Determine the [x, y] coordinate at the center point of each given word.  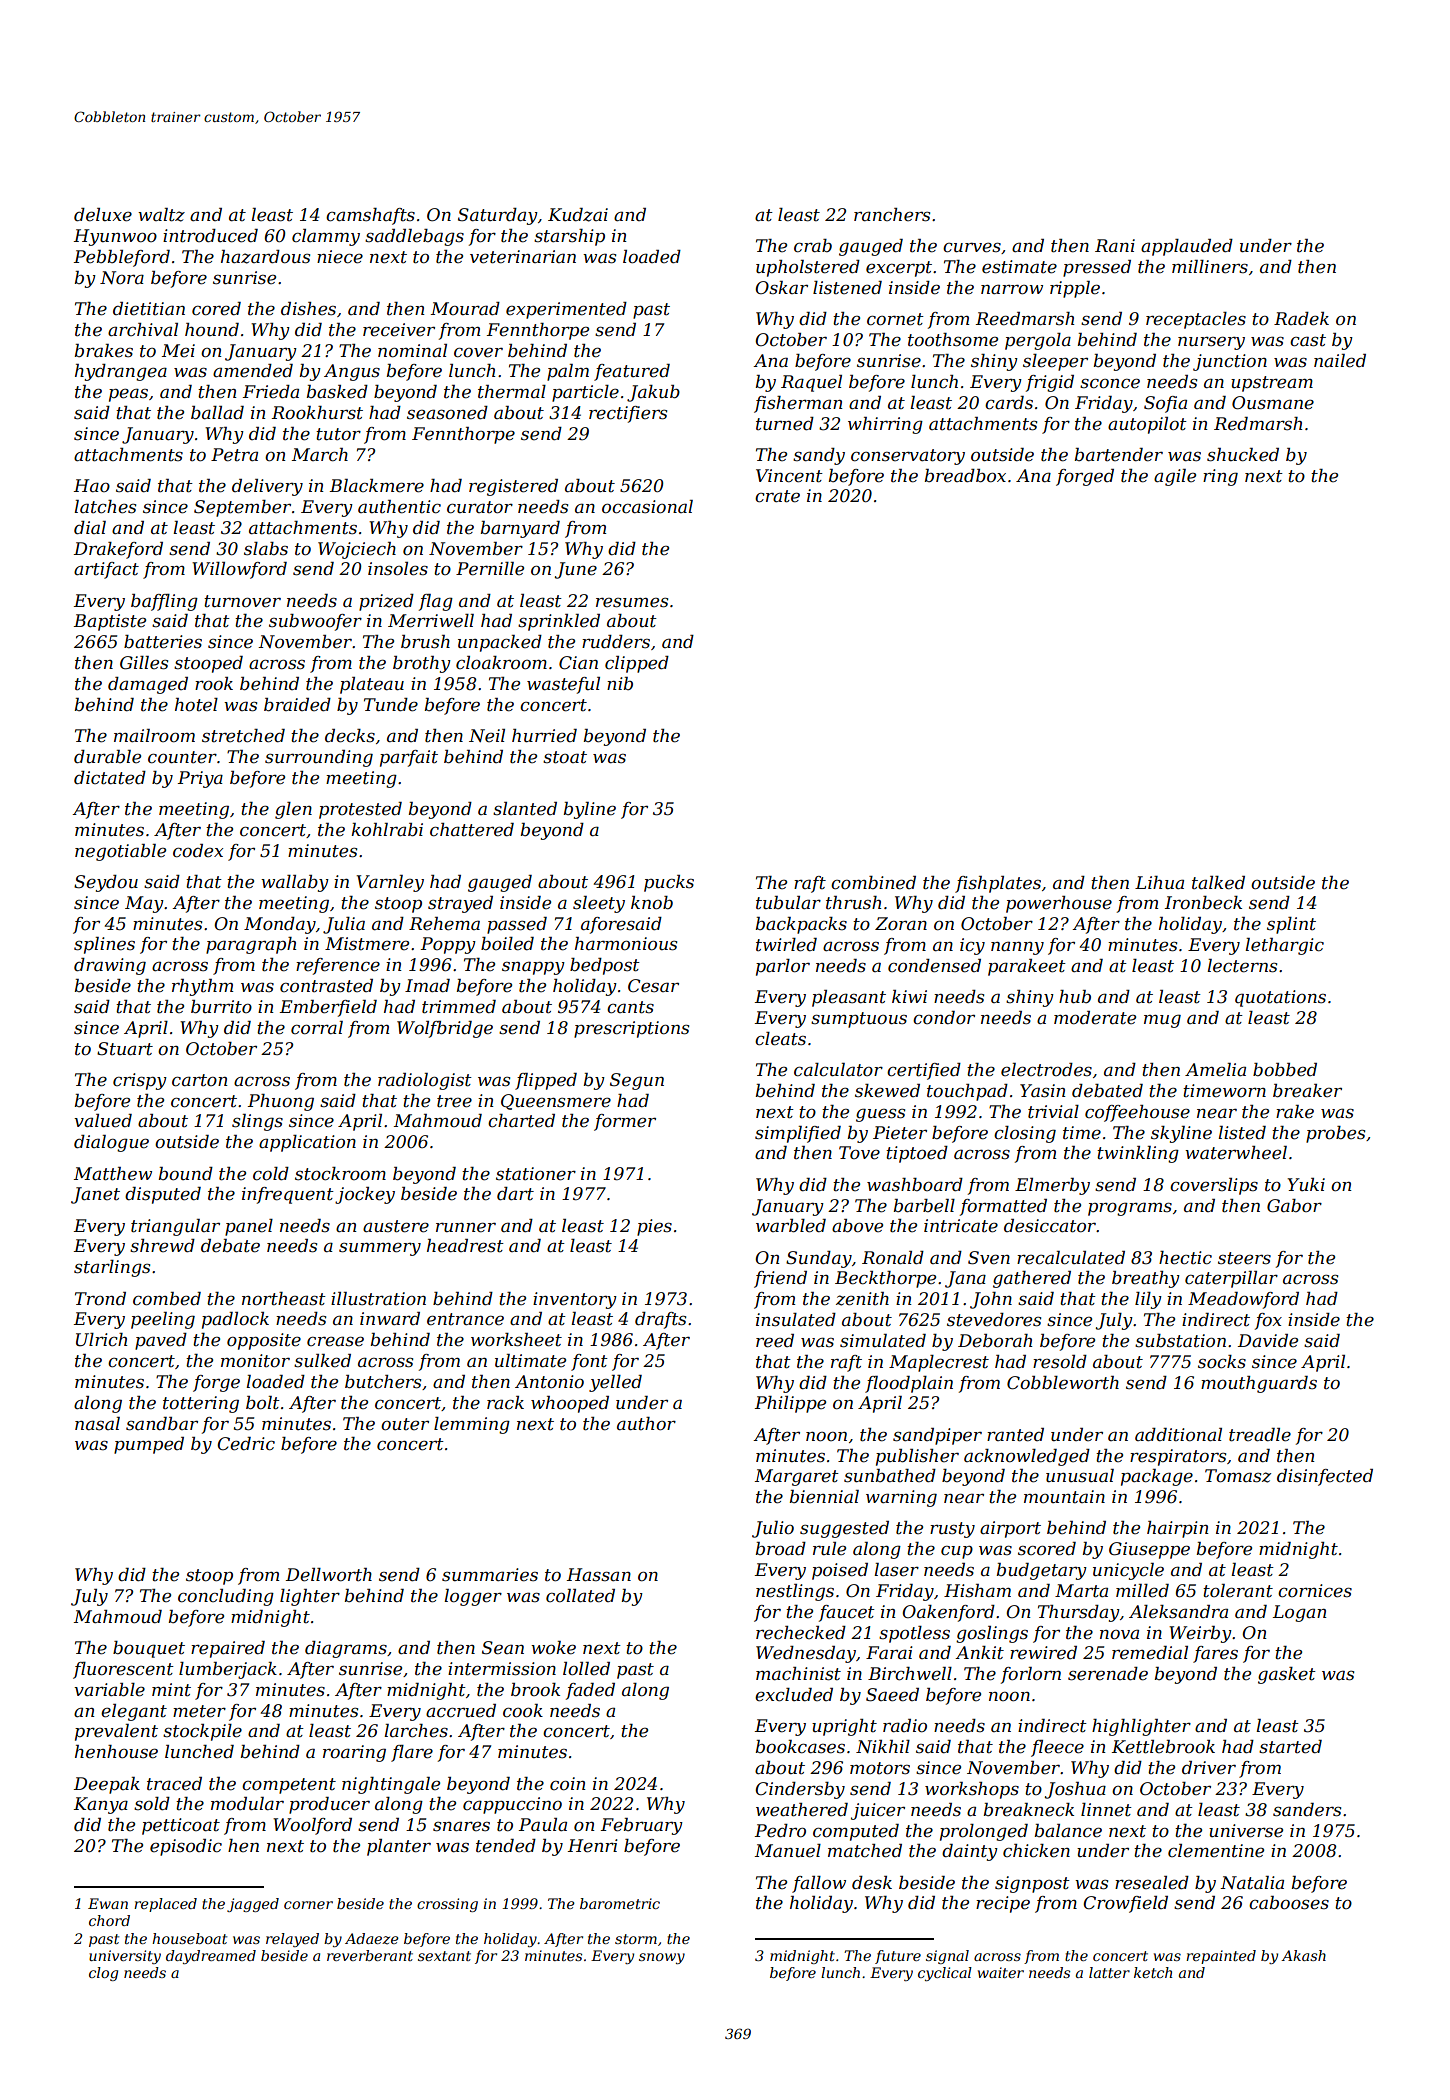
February [642, 1826]
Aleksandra [1178, 1612]
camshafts [370, 216]
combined [873, 883]
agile [1175, 477]
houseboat [189, 1938]
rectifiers [628, 414]
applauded [1187, 247]
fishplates [998, 884]
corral [317, 1028]
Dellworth [329, 1575]
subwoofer [315, 622]
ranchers [892, 215]
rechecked [801, 1633]
